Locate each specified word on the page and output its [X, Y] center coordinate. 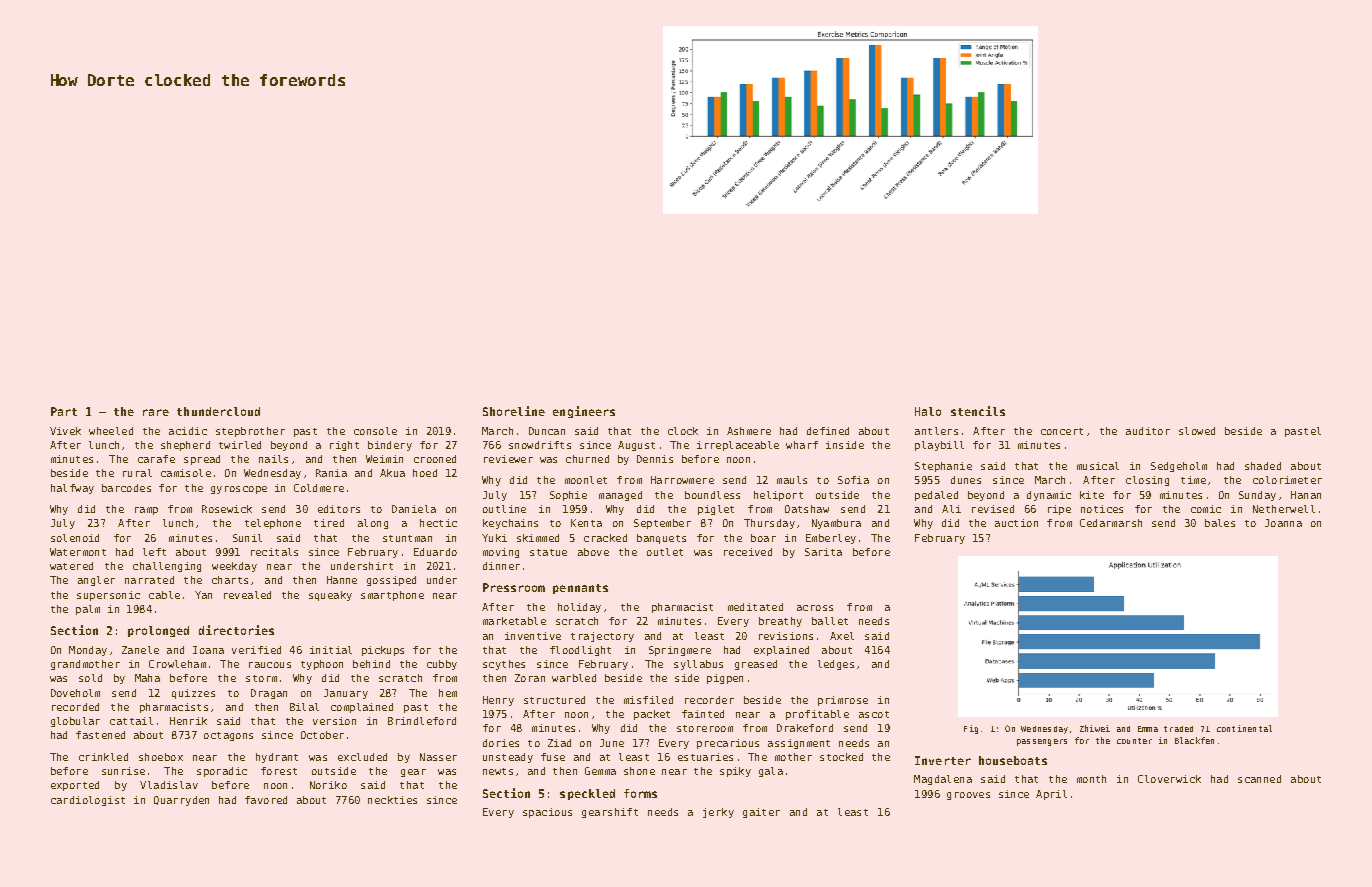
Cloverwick [1169, 779]
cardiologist [88, 801]
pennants [580, 589]
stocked [841, 757]
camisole [186, 473]
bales [1220, 523]
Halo [928, 411]
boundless [712, 495]
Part [64, 411]
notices [1102, 509]
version [334, 721]
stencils [978, 411]
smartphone [392, 596]
